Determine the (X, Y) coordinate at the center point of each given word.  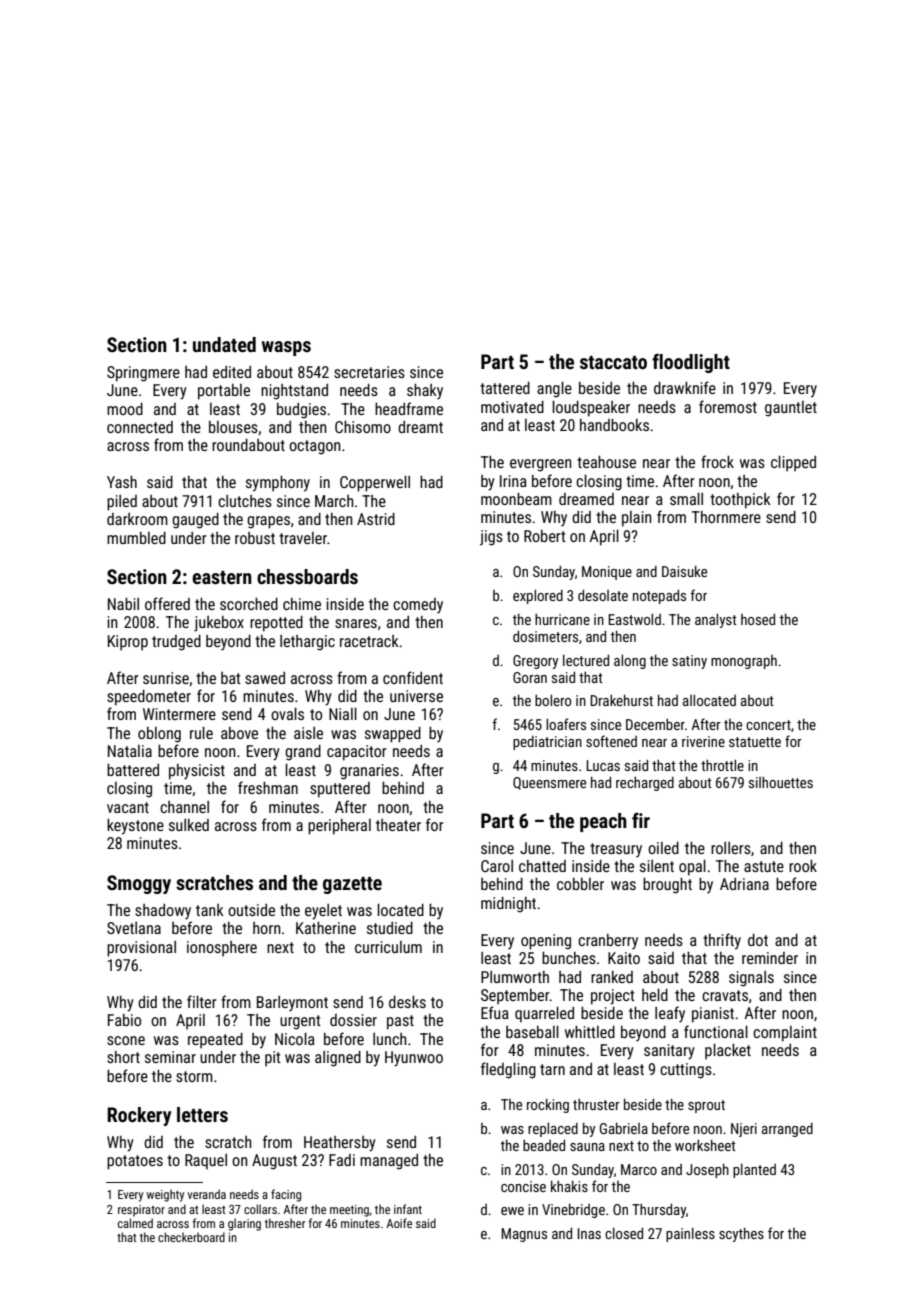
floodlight (691, 363)
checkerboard (191, 1237)
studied (390, 928)
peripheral (339, 827)
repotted (276, 624)
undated (224, 344)
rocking (548, 1106)
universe (416, 696)
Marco (639, 1169)
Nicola (295, 1039)
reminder (770, 958)
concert (768, 725)
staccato (613, 362)
